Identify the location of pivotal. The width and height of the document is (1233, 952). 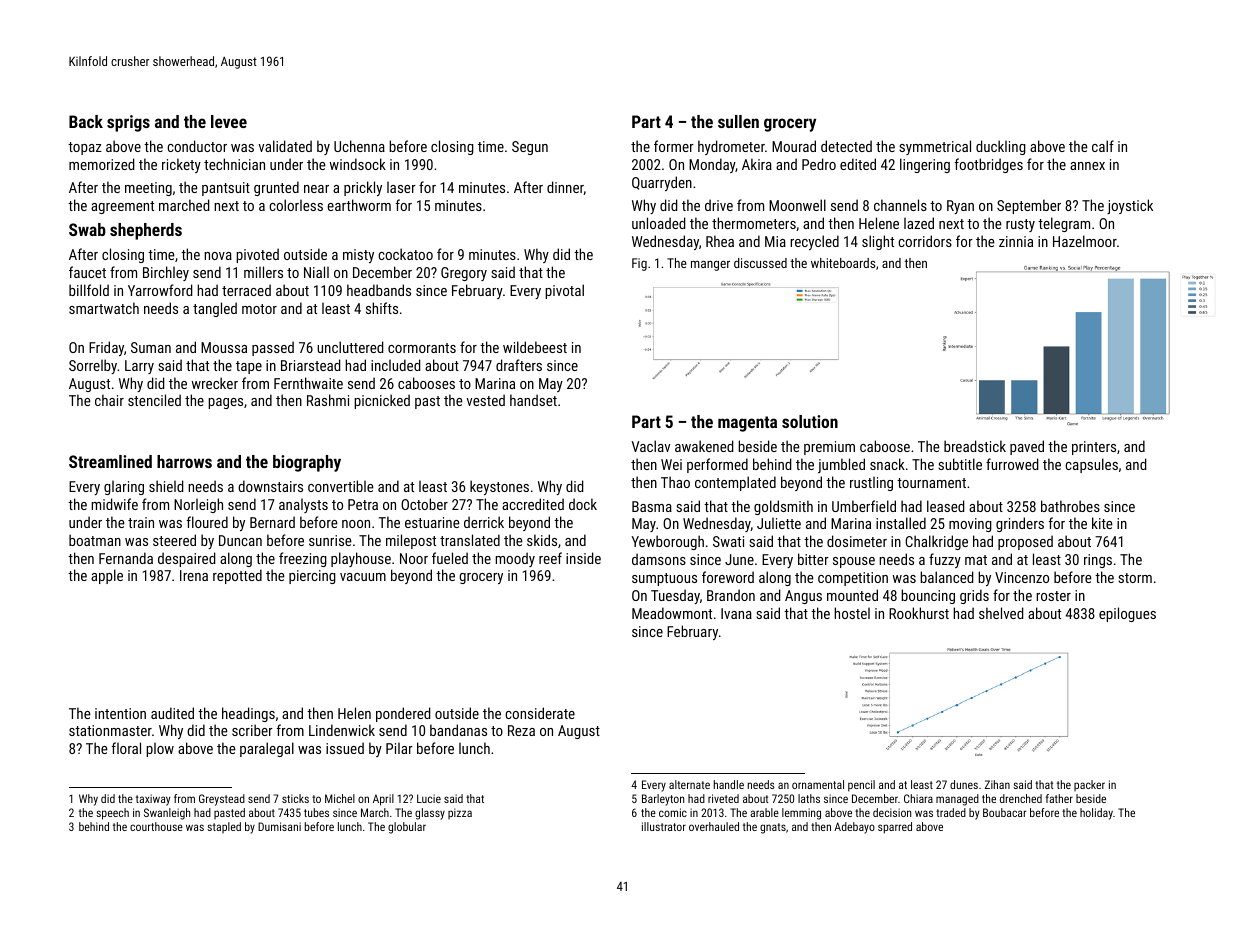
(564, 291).
